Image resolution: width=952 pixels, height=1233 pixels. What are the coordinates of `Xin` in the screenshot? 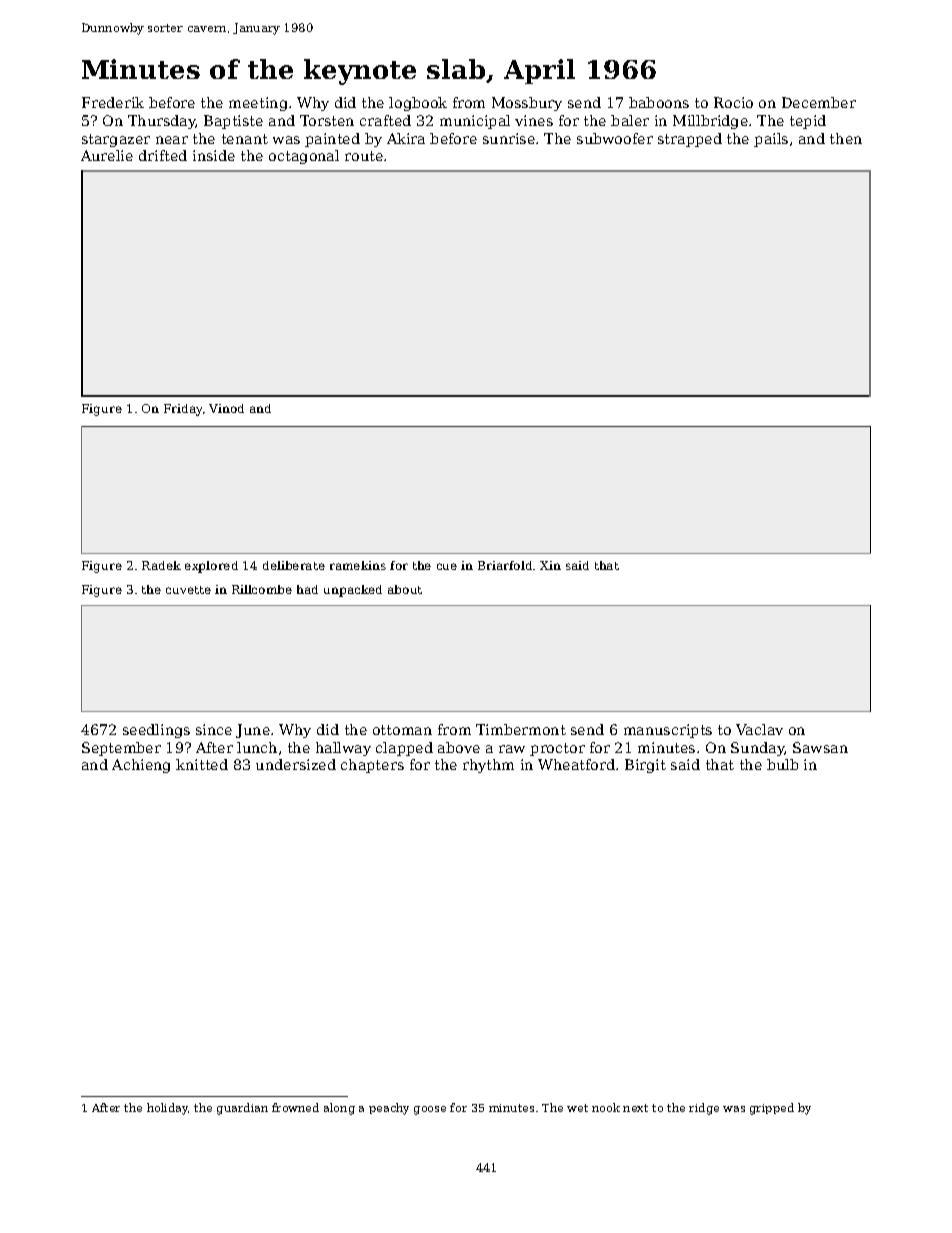 It's located at (550, 565).
